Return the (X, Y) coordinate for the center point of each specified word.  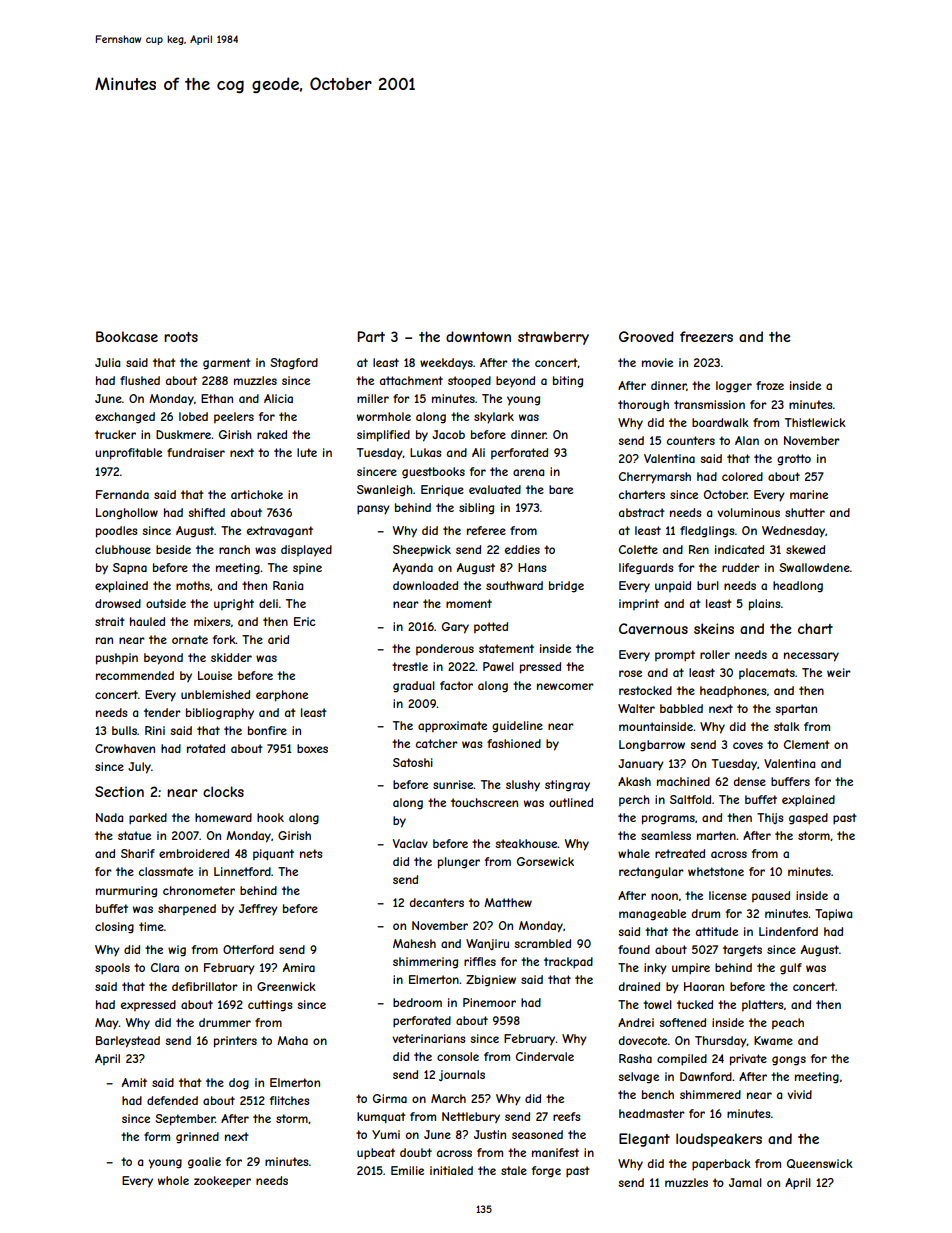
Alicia (278, 398)
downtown (478, 336)
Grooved (646, 336)
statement (506, 648)
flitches (289, 1100)
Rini (155, 730)
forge (546, 1172)
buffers (790, 781)
